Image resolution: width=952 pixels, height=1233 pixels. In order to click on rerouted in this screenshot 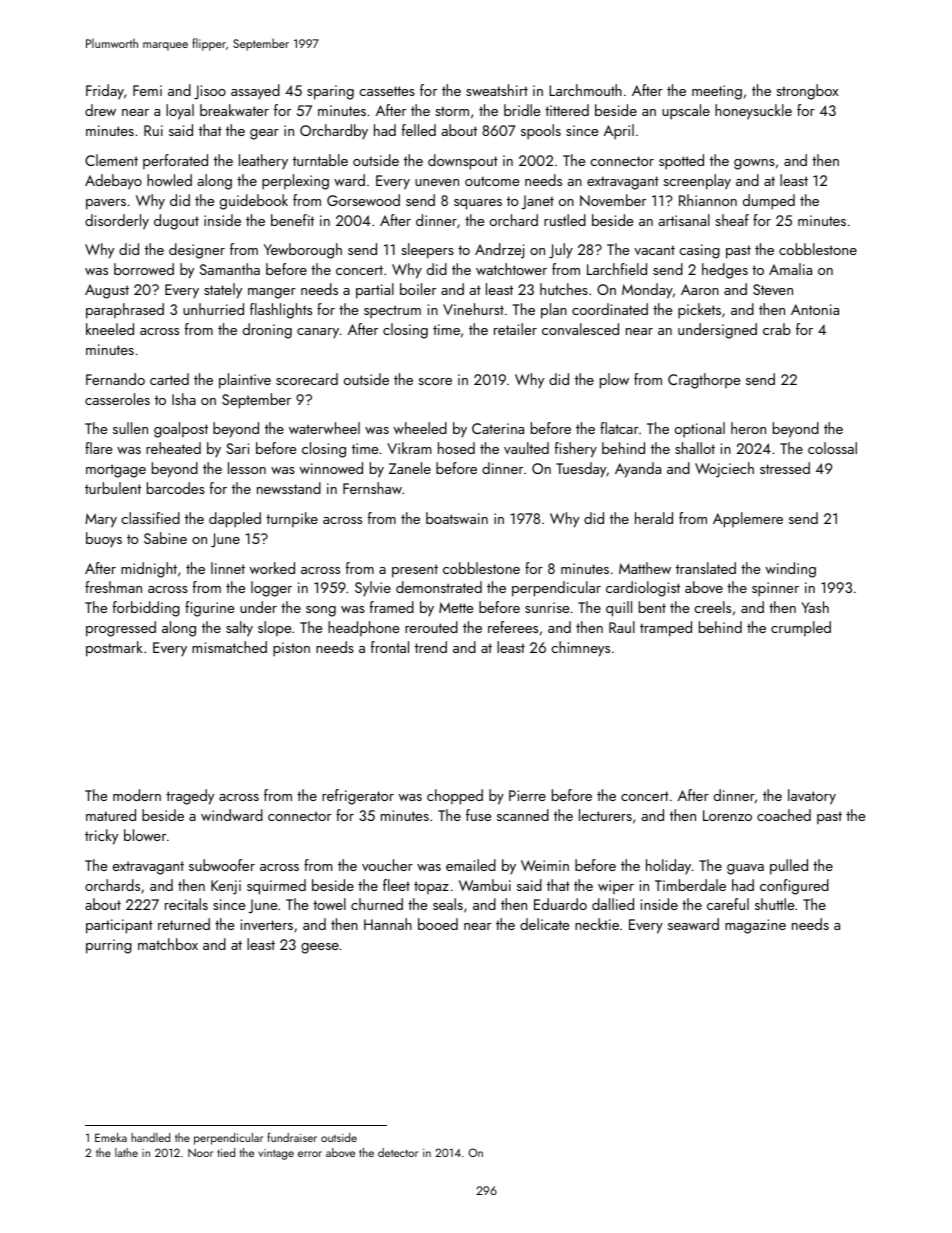, I will do `click(431, 627)`.
